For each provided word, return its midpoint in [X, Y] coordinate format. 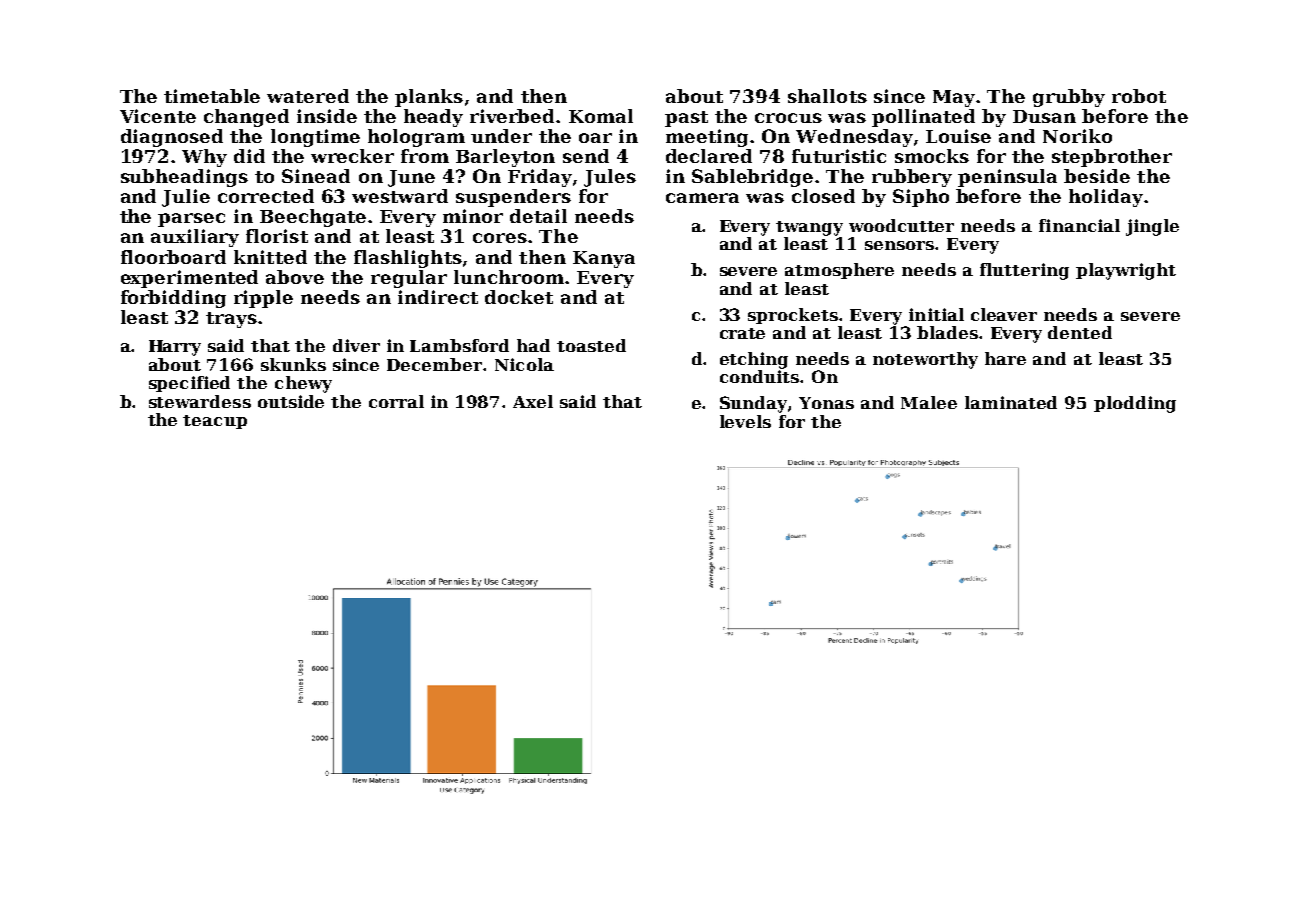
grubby [1069, 98]
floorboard [173, 257]
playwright [1126, 271]
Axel [533, 401]
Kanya [604, 259]
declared [709, 156]
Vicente [158, 116]
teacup [215, 422]
